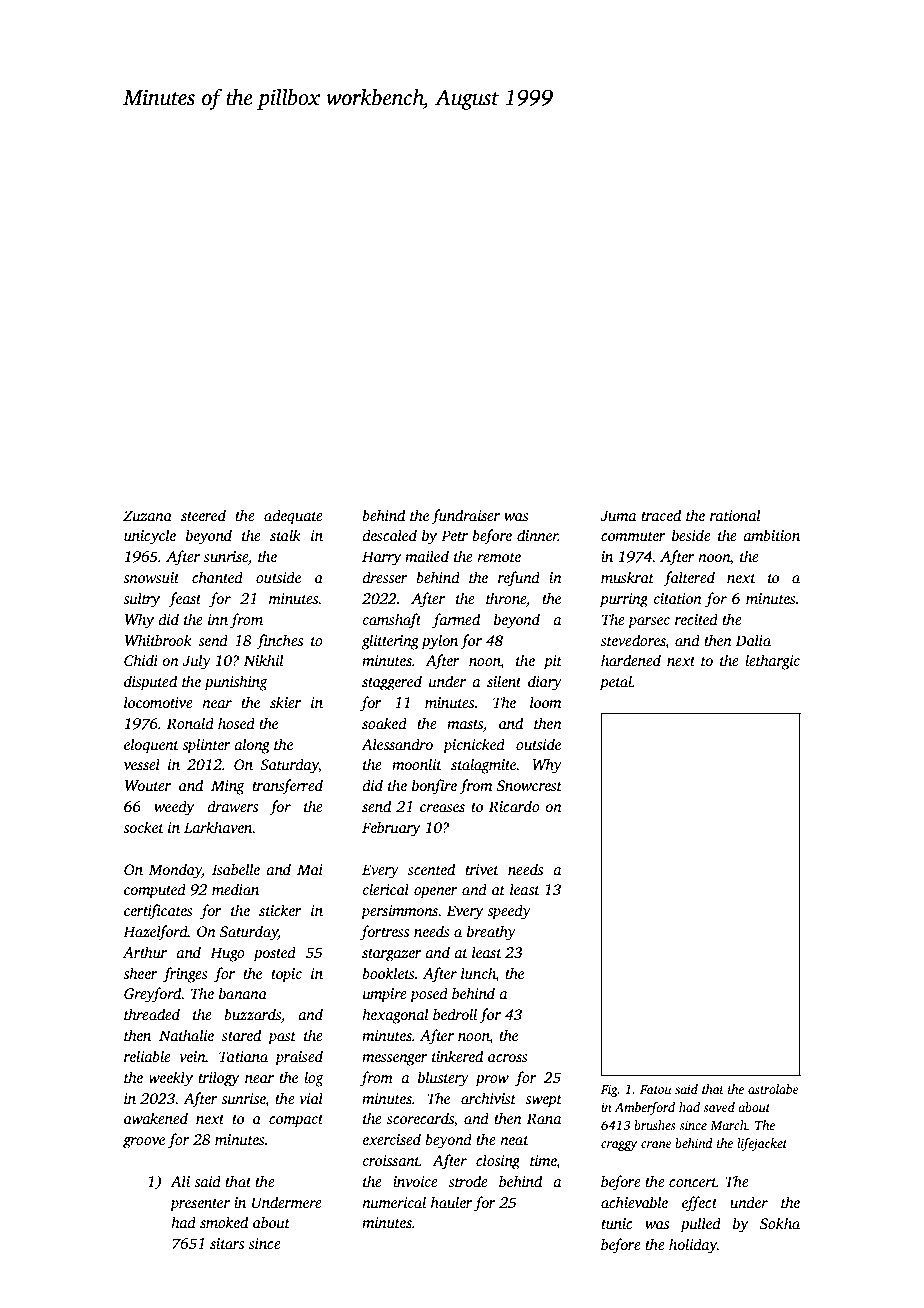 The height and width of the screenshot is (1308, 924). I want to click on exercised, so click(392, 1139).
